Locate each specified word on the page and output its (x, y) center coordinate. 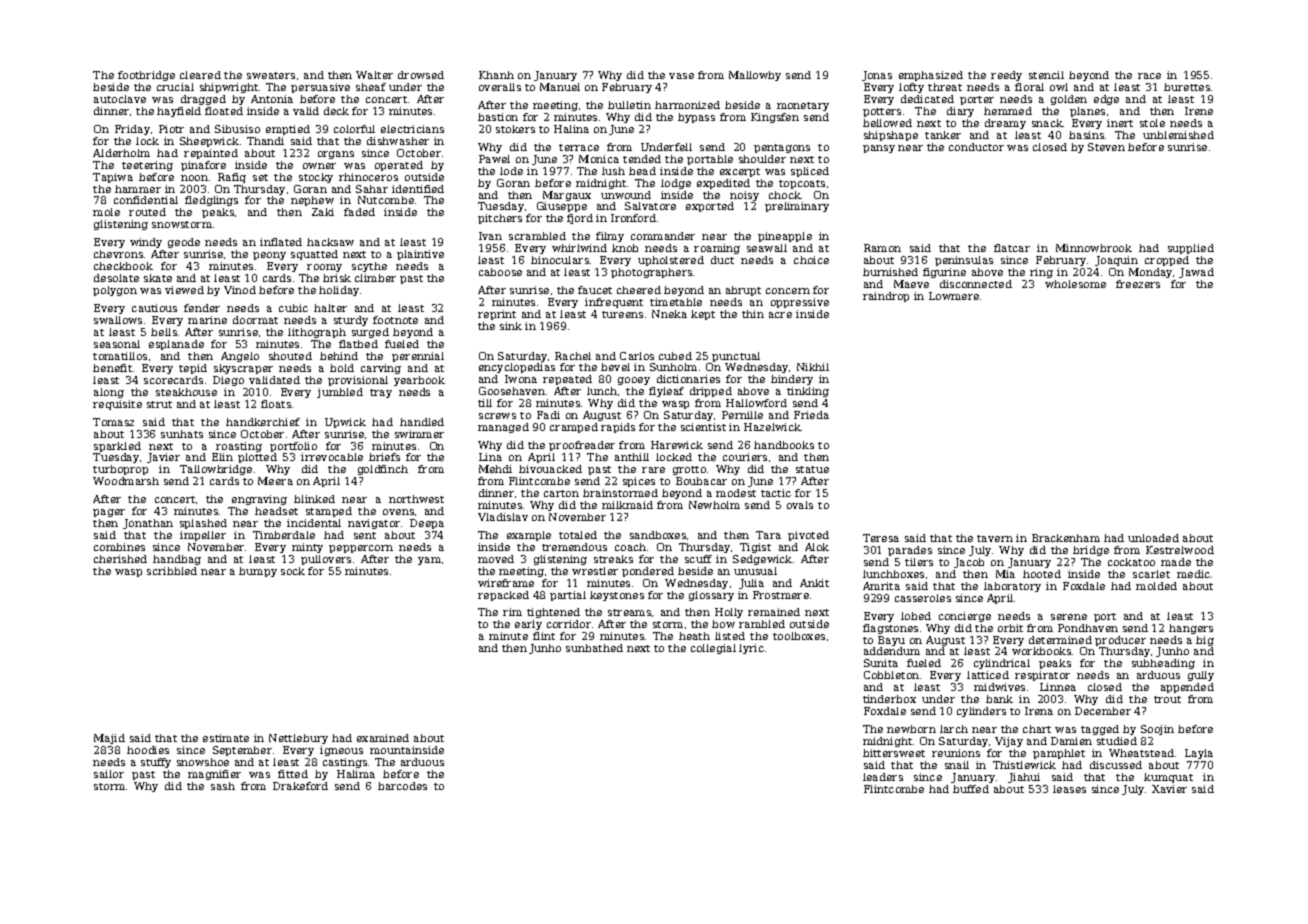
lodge (676, 184)
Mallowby (755, 76)
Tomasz (113, 422)
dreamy (1005, 124)
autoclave (120, 99)
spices (639, 482)
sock (293, 571)
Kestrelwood (1180, 550)
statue (812, 469)
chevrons (118, 254)
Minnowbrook (1094, 248)
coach (630, 547)
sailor (109, 774)
